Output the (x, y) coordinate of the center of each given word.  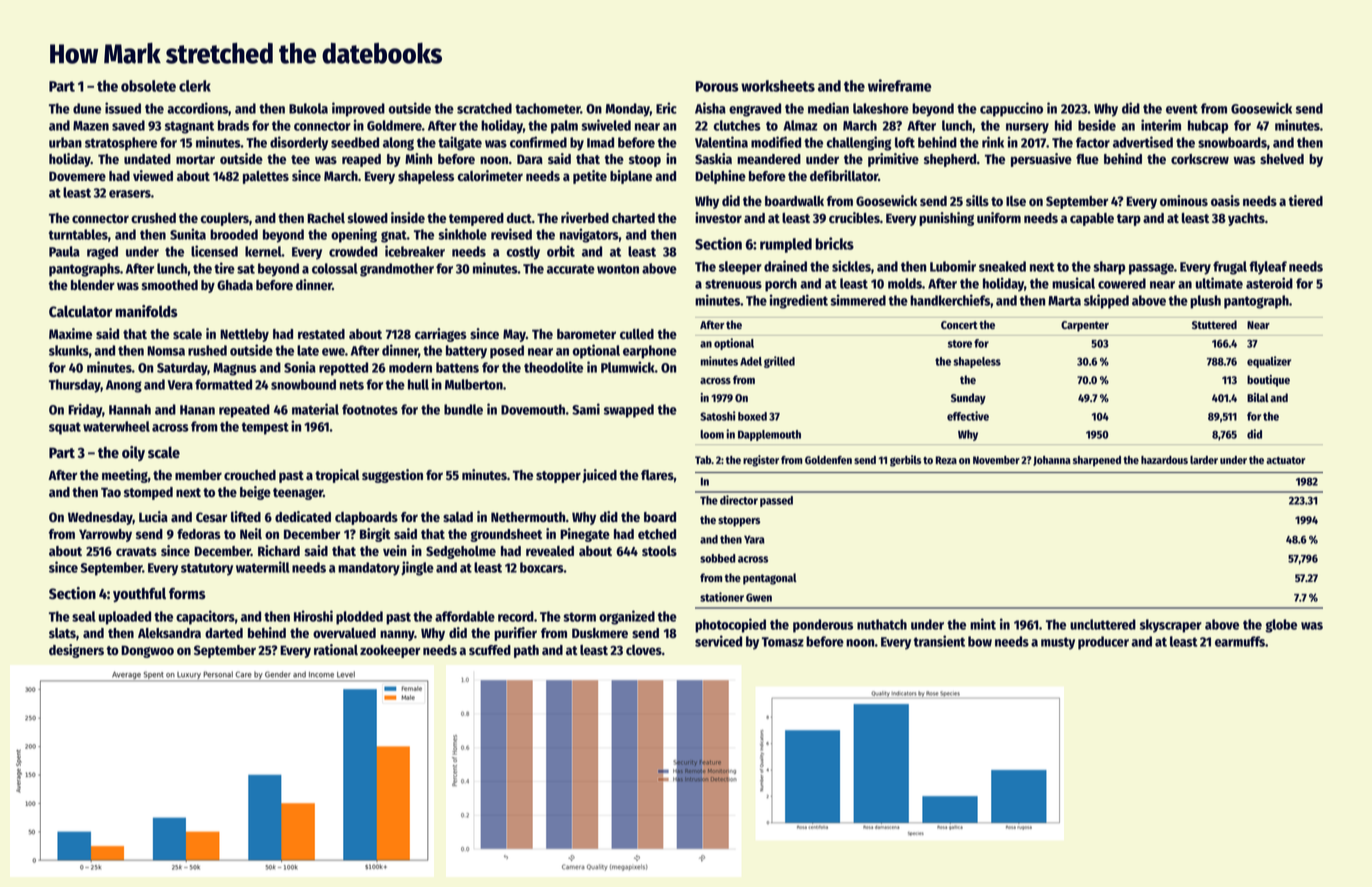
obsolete (148, 86)
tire (224, 268)
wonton (618, 269)
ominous (1184, 200)
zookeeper (390, 651)
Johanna (1052, 461)
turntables (78, 234)
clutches (737, 125)
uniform (999, 217)
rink (993, 142)
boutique (1268, 381)
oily (133, 453)
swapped (629, 411)
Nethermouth (528, 517)
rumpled (786, 245)
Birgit (375, 535)
